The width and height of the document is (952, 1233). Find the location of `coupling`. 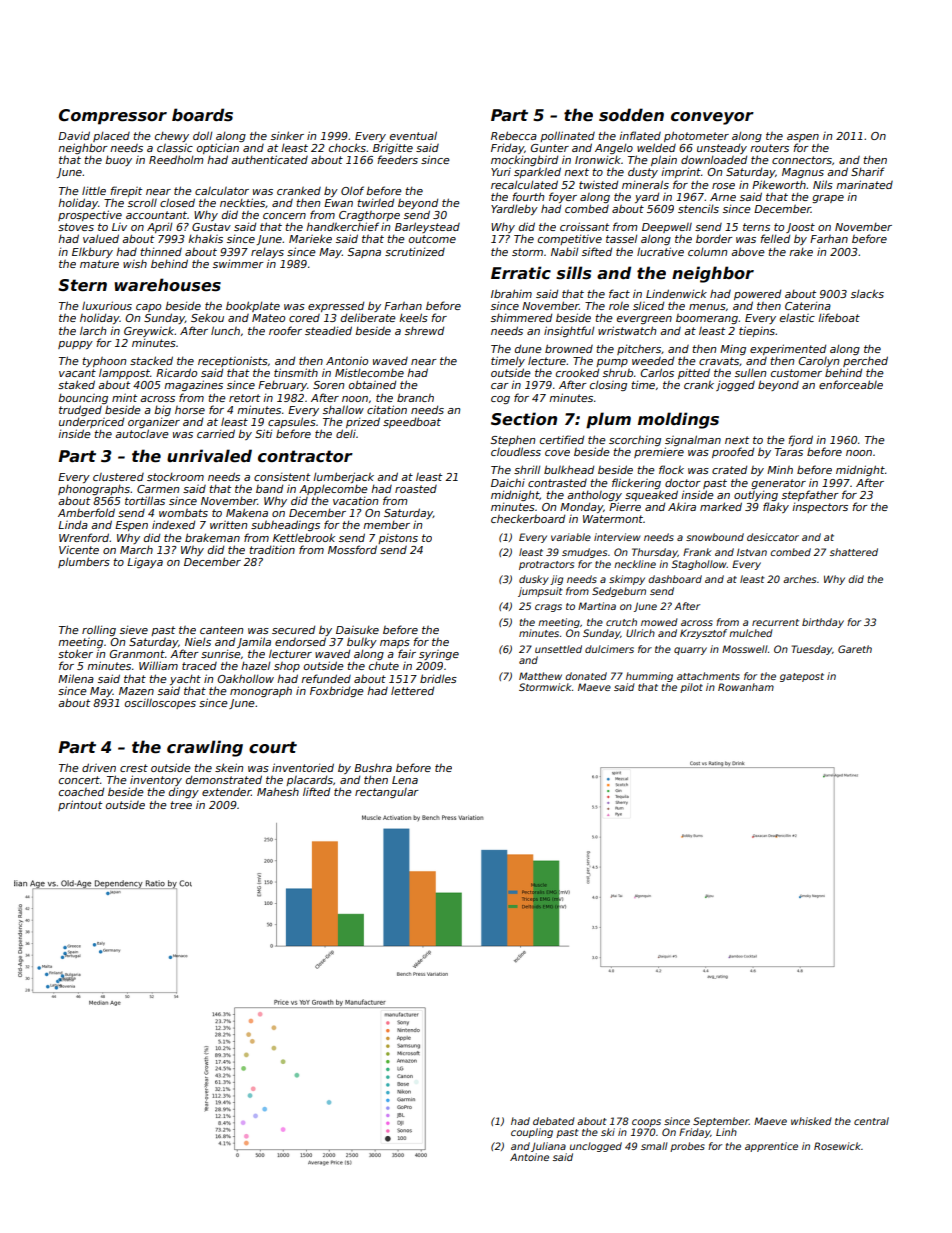

coupling is located at coordinates (532, 1133).
